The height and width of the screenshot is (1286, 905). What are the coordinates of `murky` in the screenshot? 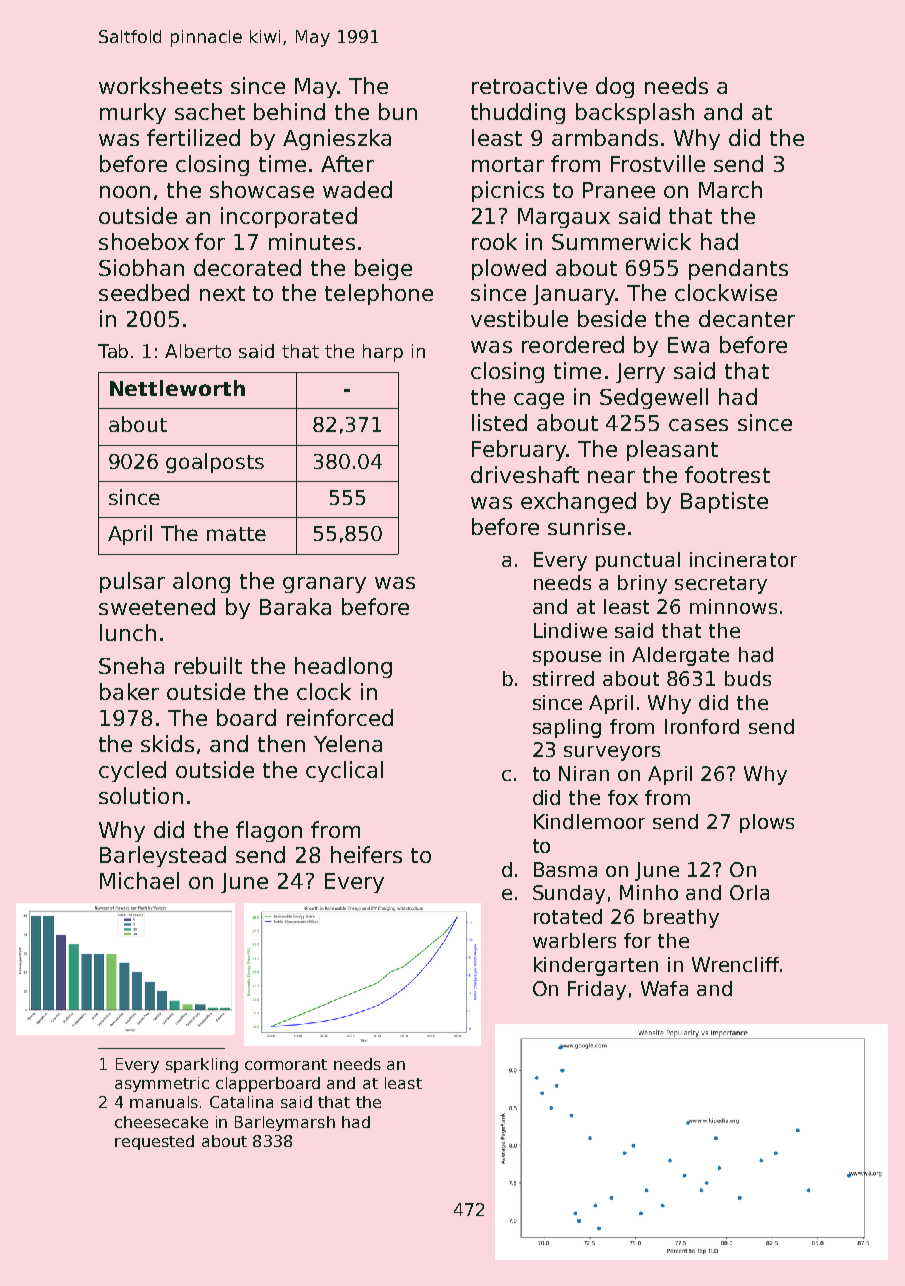 It's located at (133, 113).
